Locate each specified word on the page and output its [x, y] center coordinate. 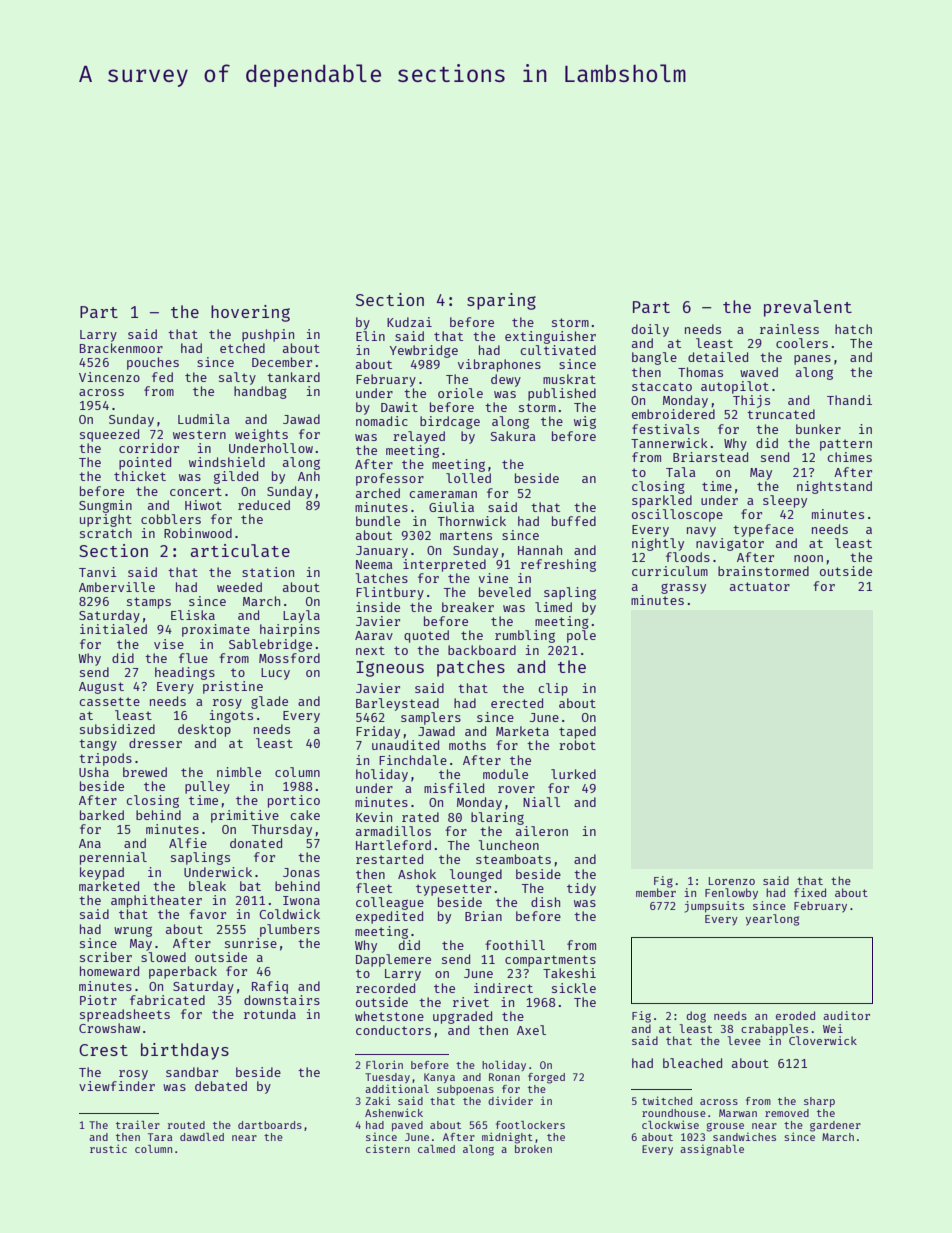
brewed [145, 772]
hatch [853, 329]
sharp [819, 1102]
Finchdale [413, 760]
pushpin [268, 335]
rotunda [270, 1014]
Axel [531, 1030]
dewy [506, 380]
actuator [760, 586]
